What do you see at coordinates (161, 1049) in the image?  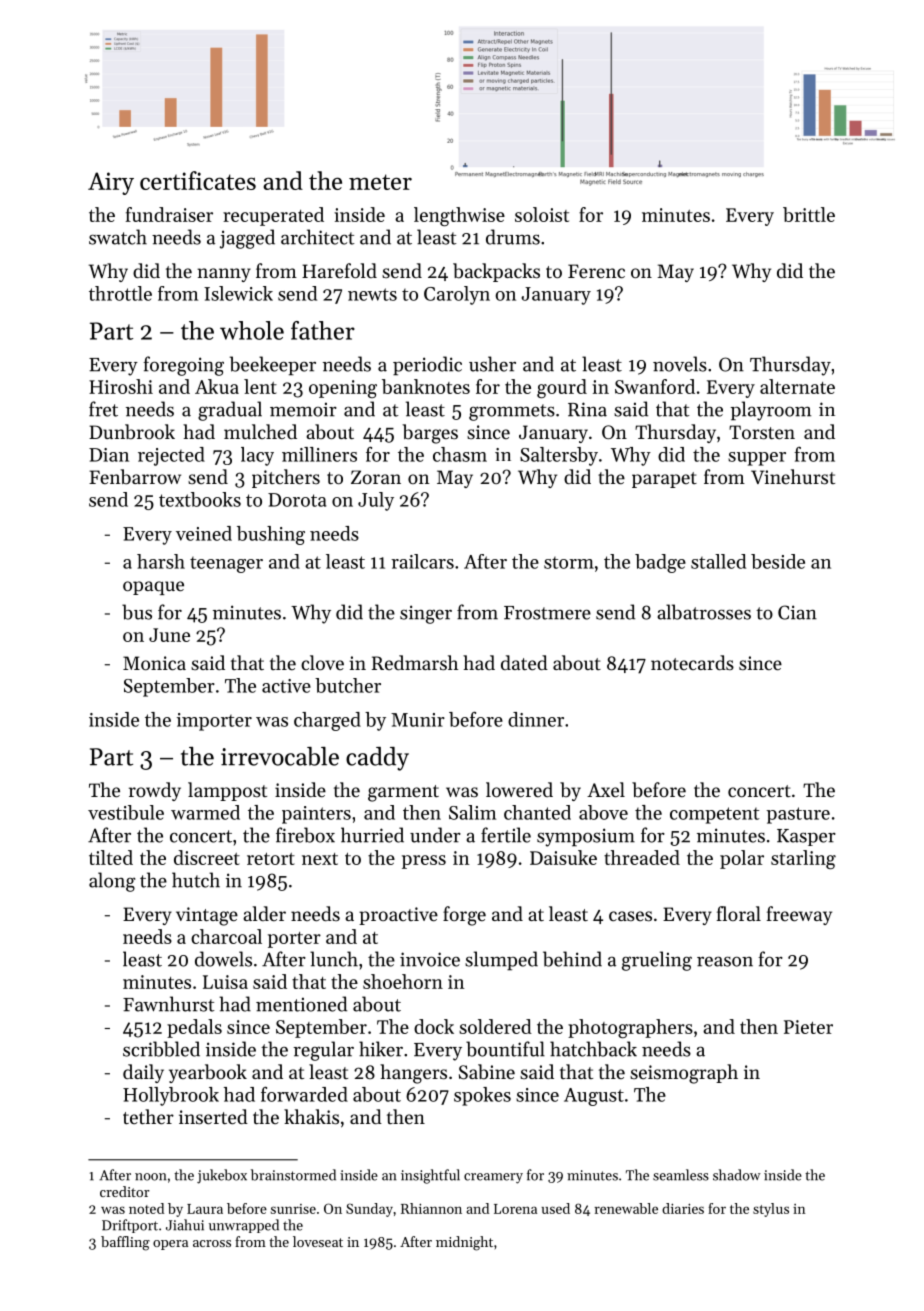 I see `scribbled` at bounding box center [161, 1049].
